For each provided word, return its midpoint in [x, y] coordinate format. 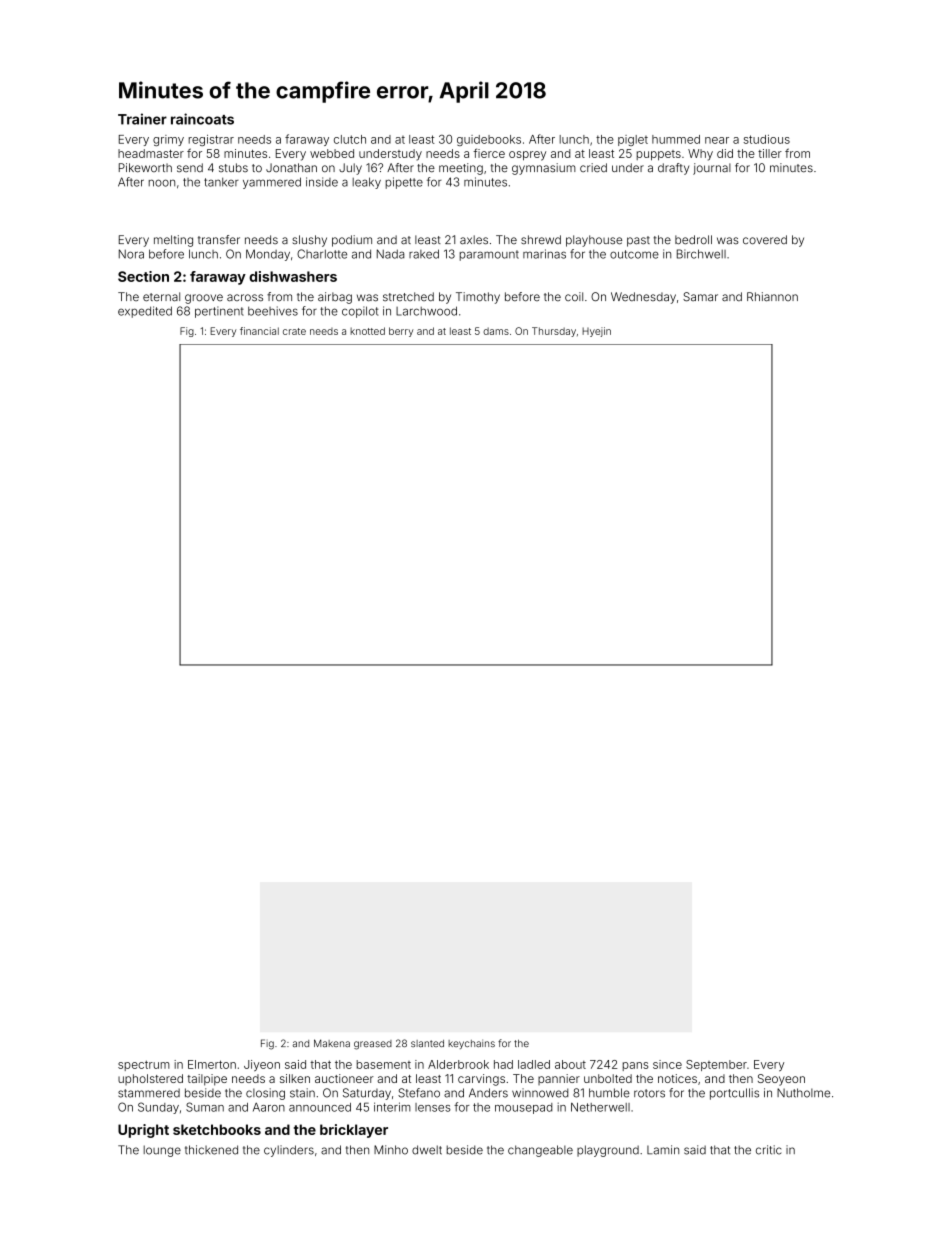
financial [259, 331]
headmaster [151, 153]
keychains [471, 1044]
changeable [540, 1151]
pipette [404, 183]
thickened [211, 1150]
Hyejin [596, 332]
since [667, 1064]
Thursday [554, 332]
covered [765, 239]
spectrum [144, 1065]
